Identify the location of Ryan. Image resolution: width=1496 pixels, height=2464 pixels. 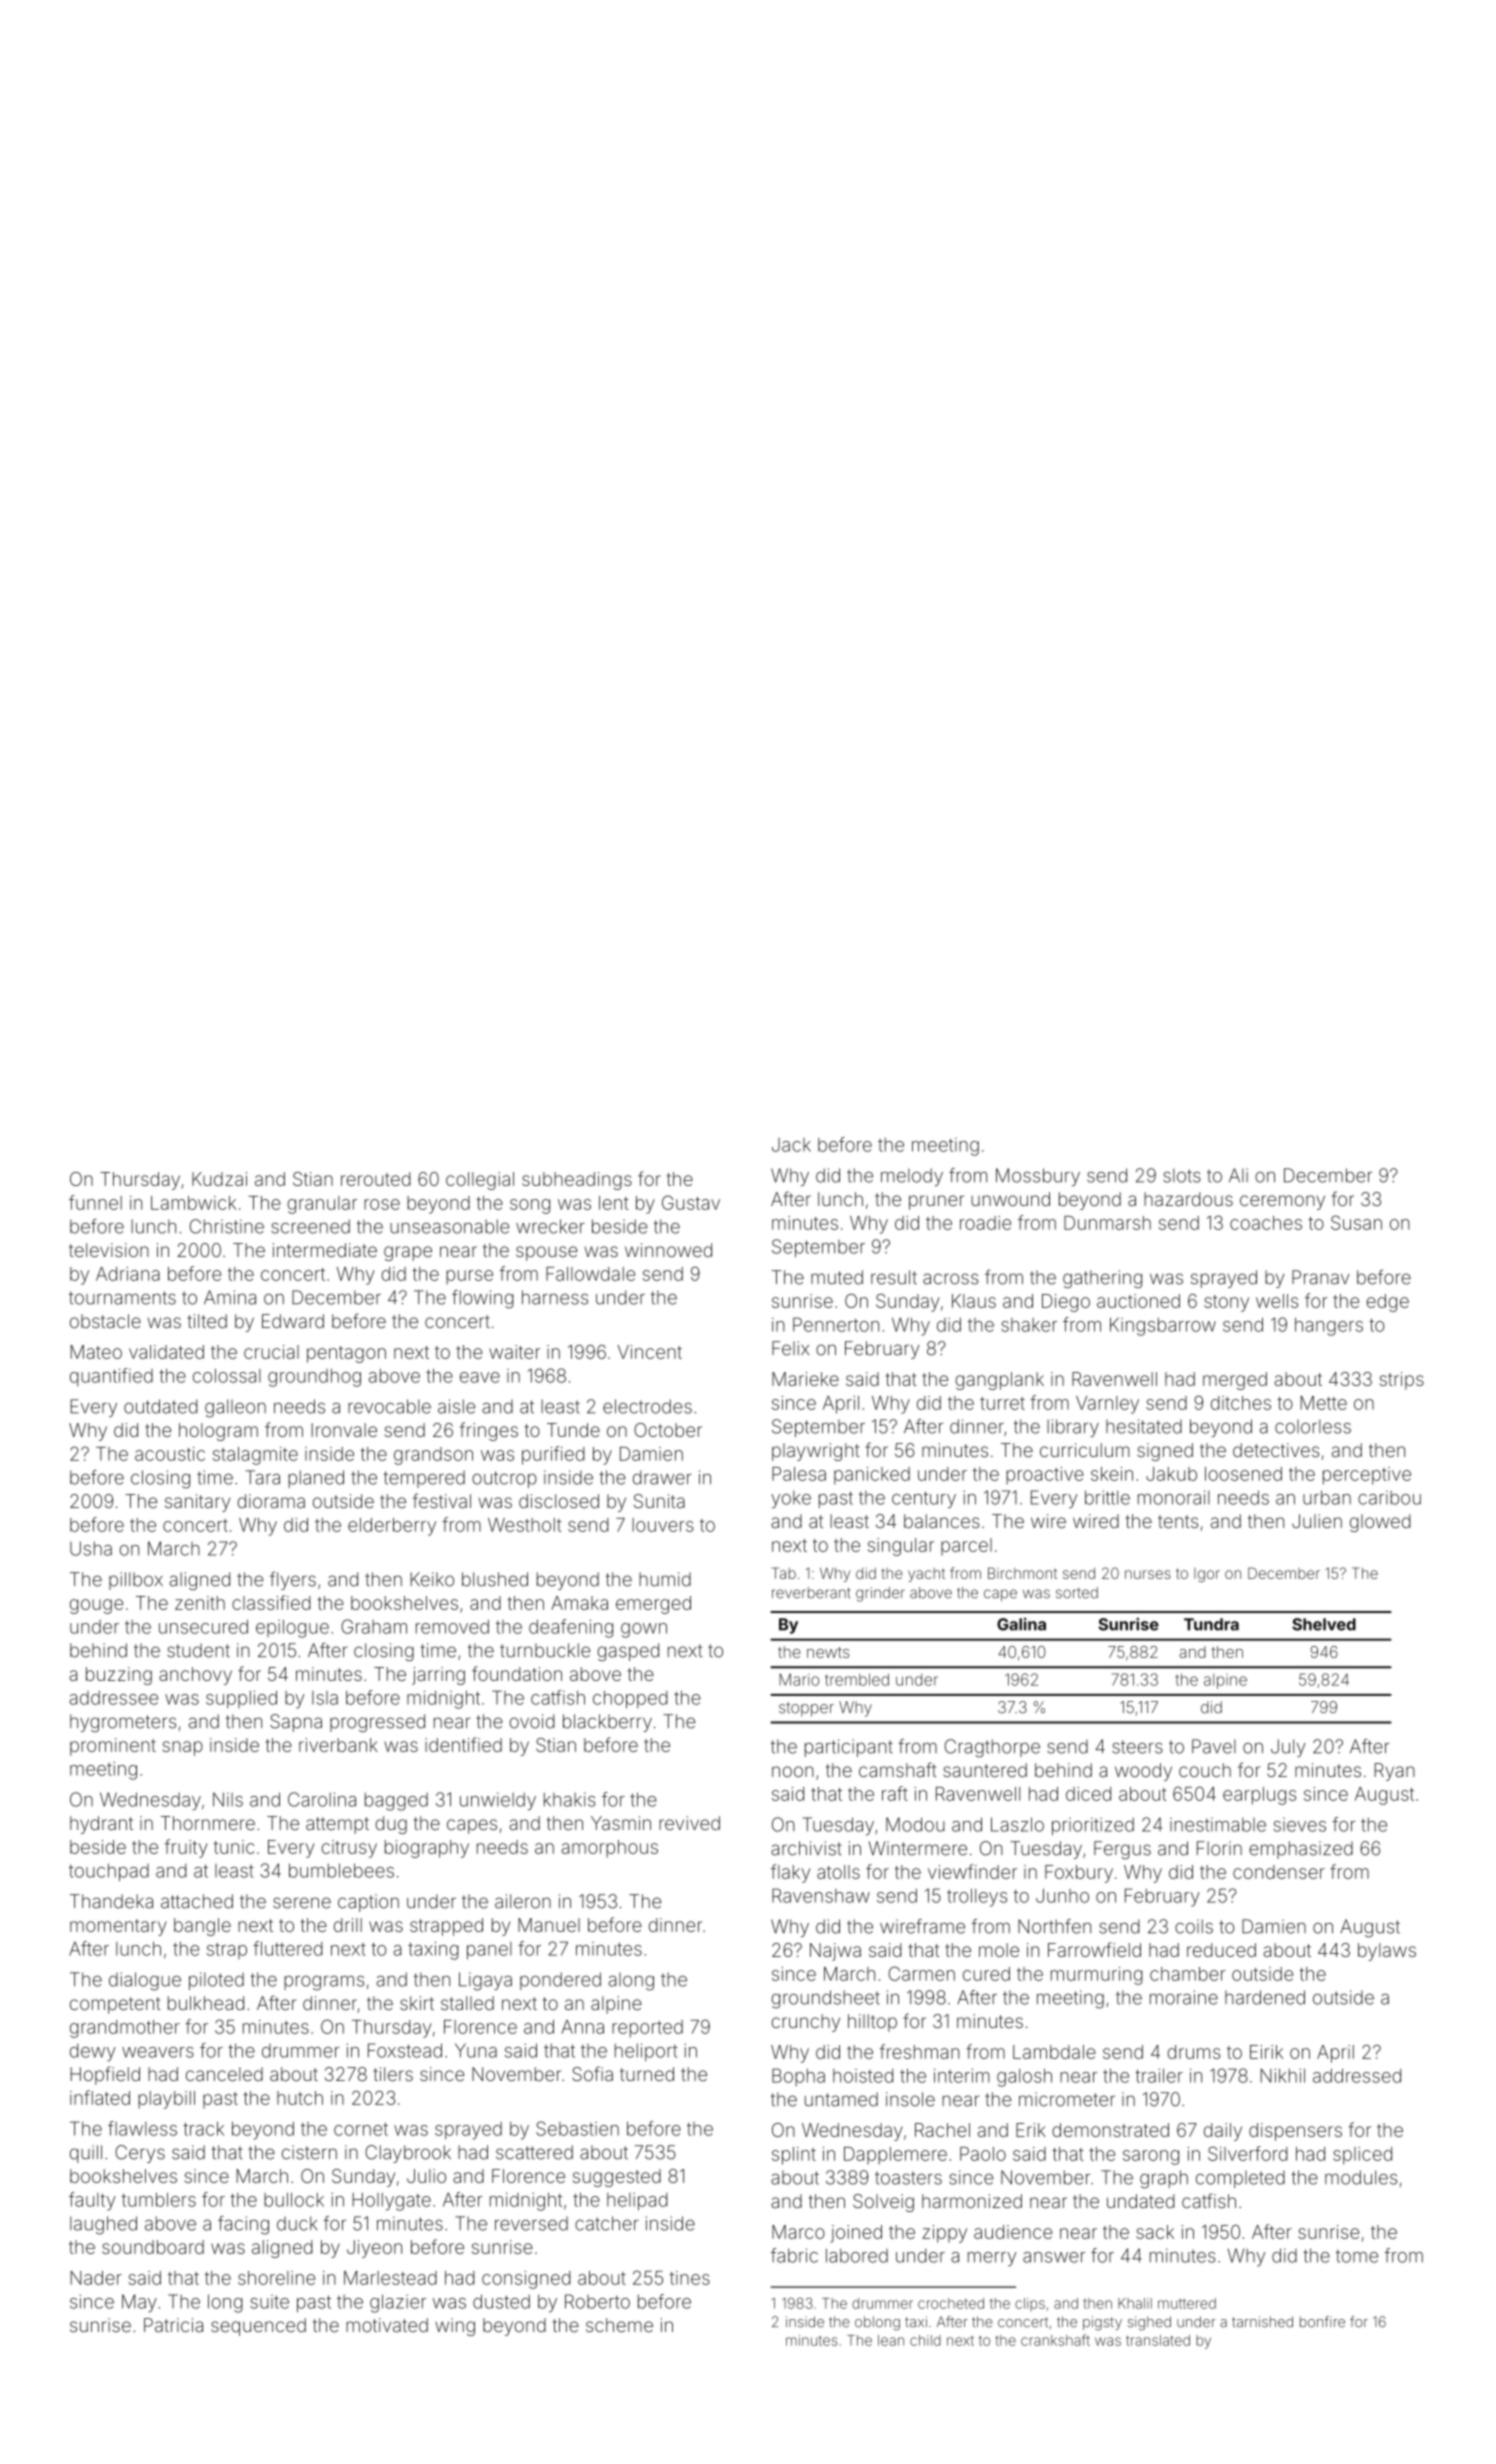
(1394, 1772).
